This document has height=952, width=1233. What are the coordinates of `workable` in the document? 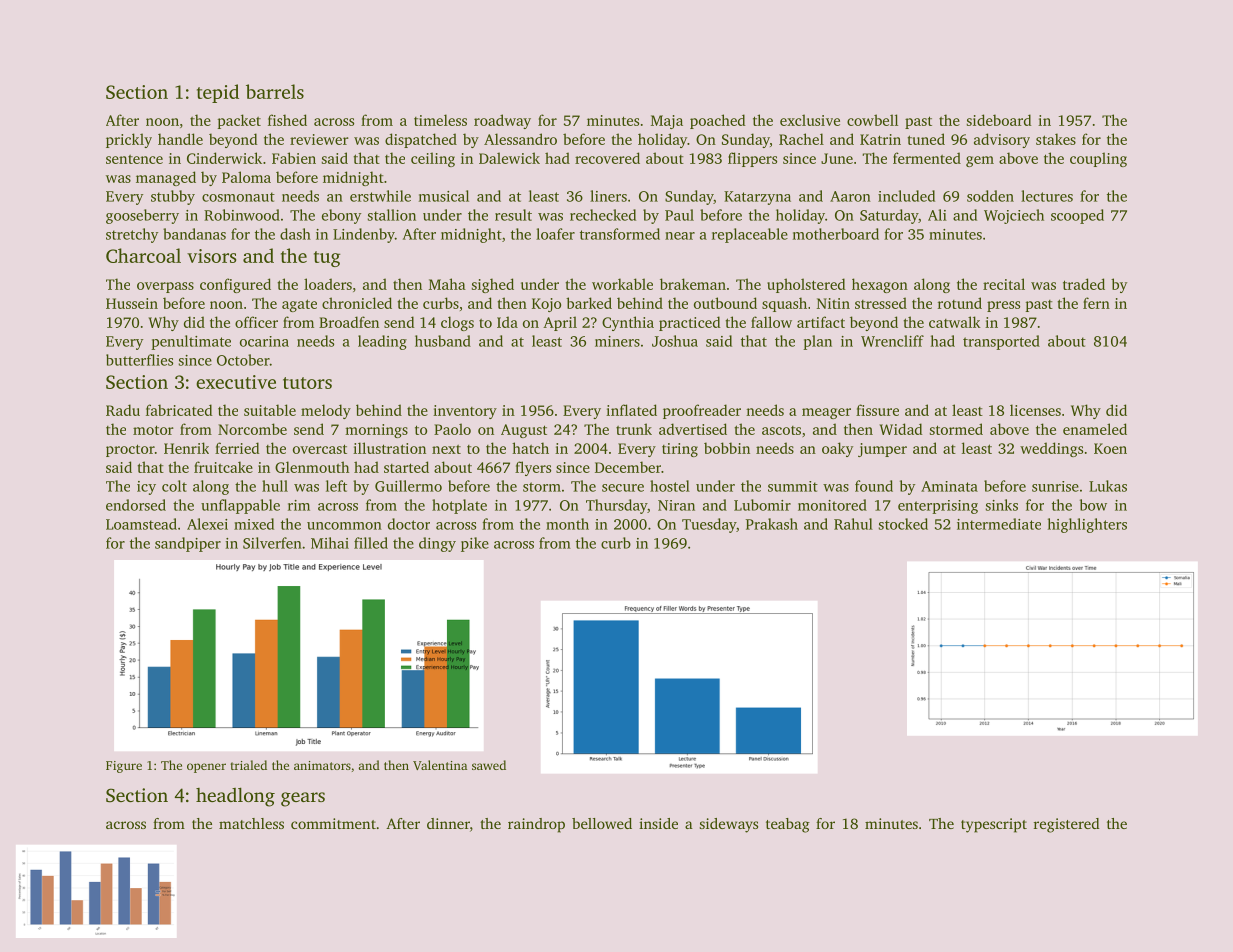 It's located at (622, 284).
